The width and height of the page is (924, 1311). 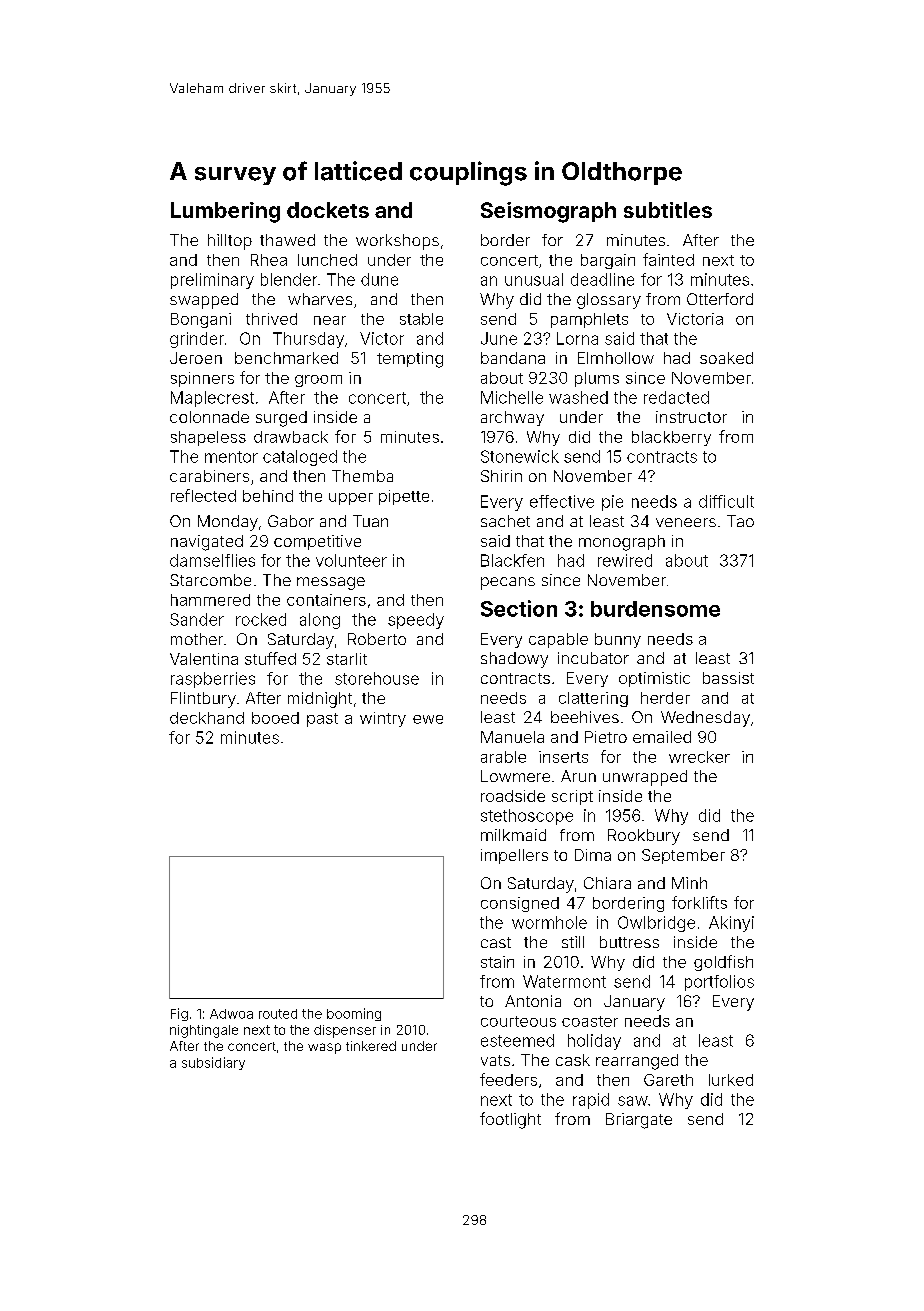 What do you see at coordinates (230, 242) in the page?
I see `hilltop` at bounding box center [230, 242].
